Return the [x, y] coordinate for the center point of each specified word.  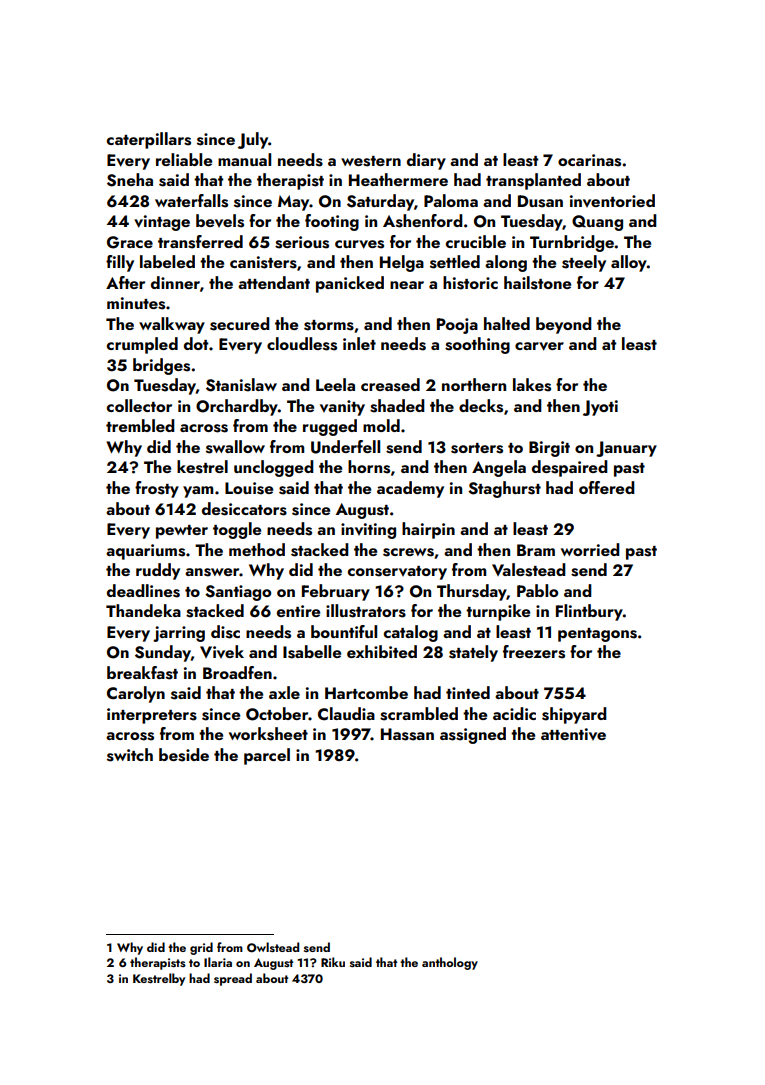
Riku [333, 962]
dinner [175, 282]
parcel [267, 756]
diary [426, 161]
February [336, 592]
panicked [350, 284]
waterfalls [191, 201]
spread [233, 979]
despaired [570, 468]
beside [184, 755]
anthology [450, 963]
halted [507, 323]
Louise [249, 488]
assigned [473, 735]
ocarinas [589, 160]
